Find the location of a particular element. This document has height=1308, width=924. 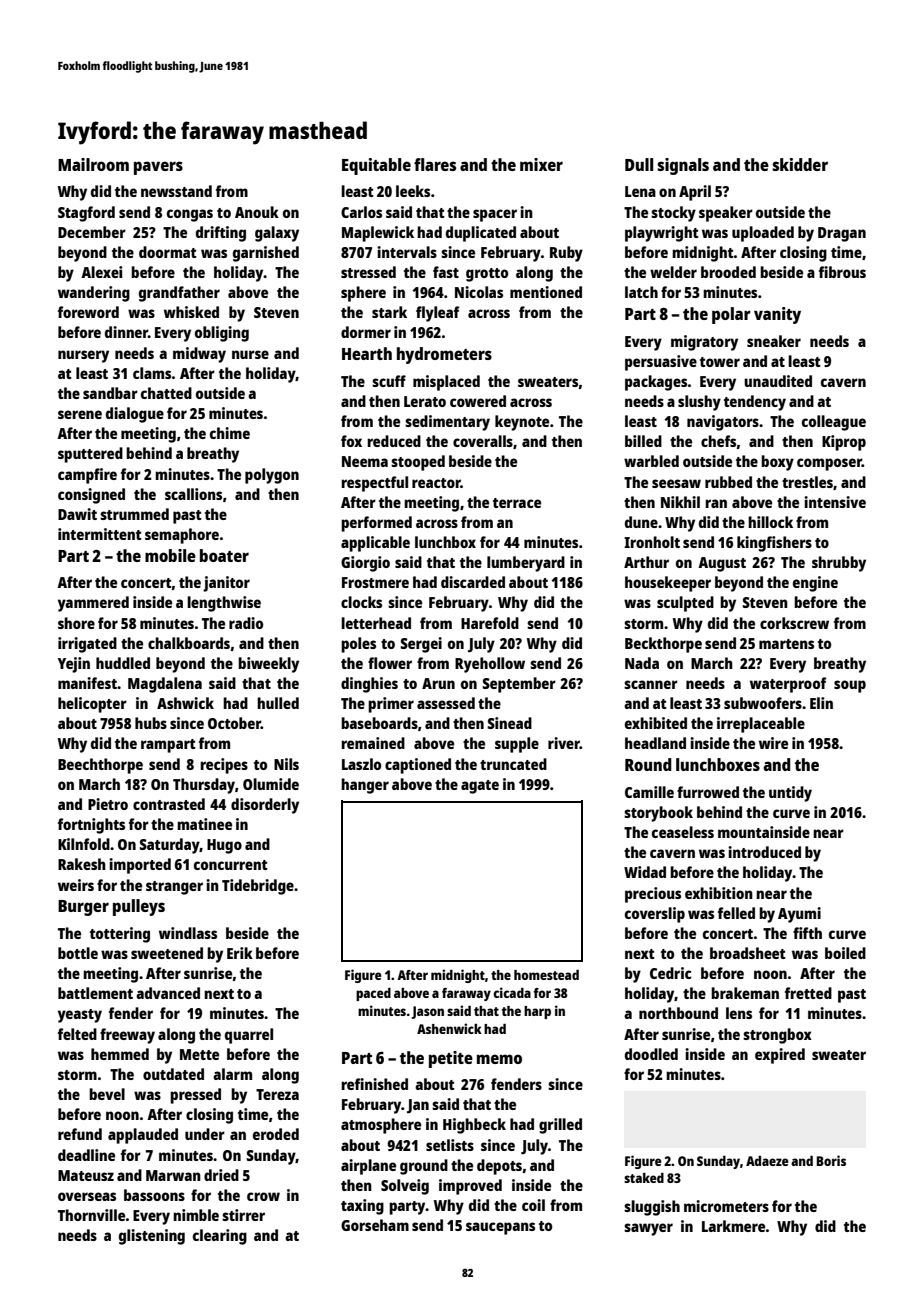

saucepans is located at coordinates (500, 1228).
